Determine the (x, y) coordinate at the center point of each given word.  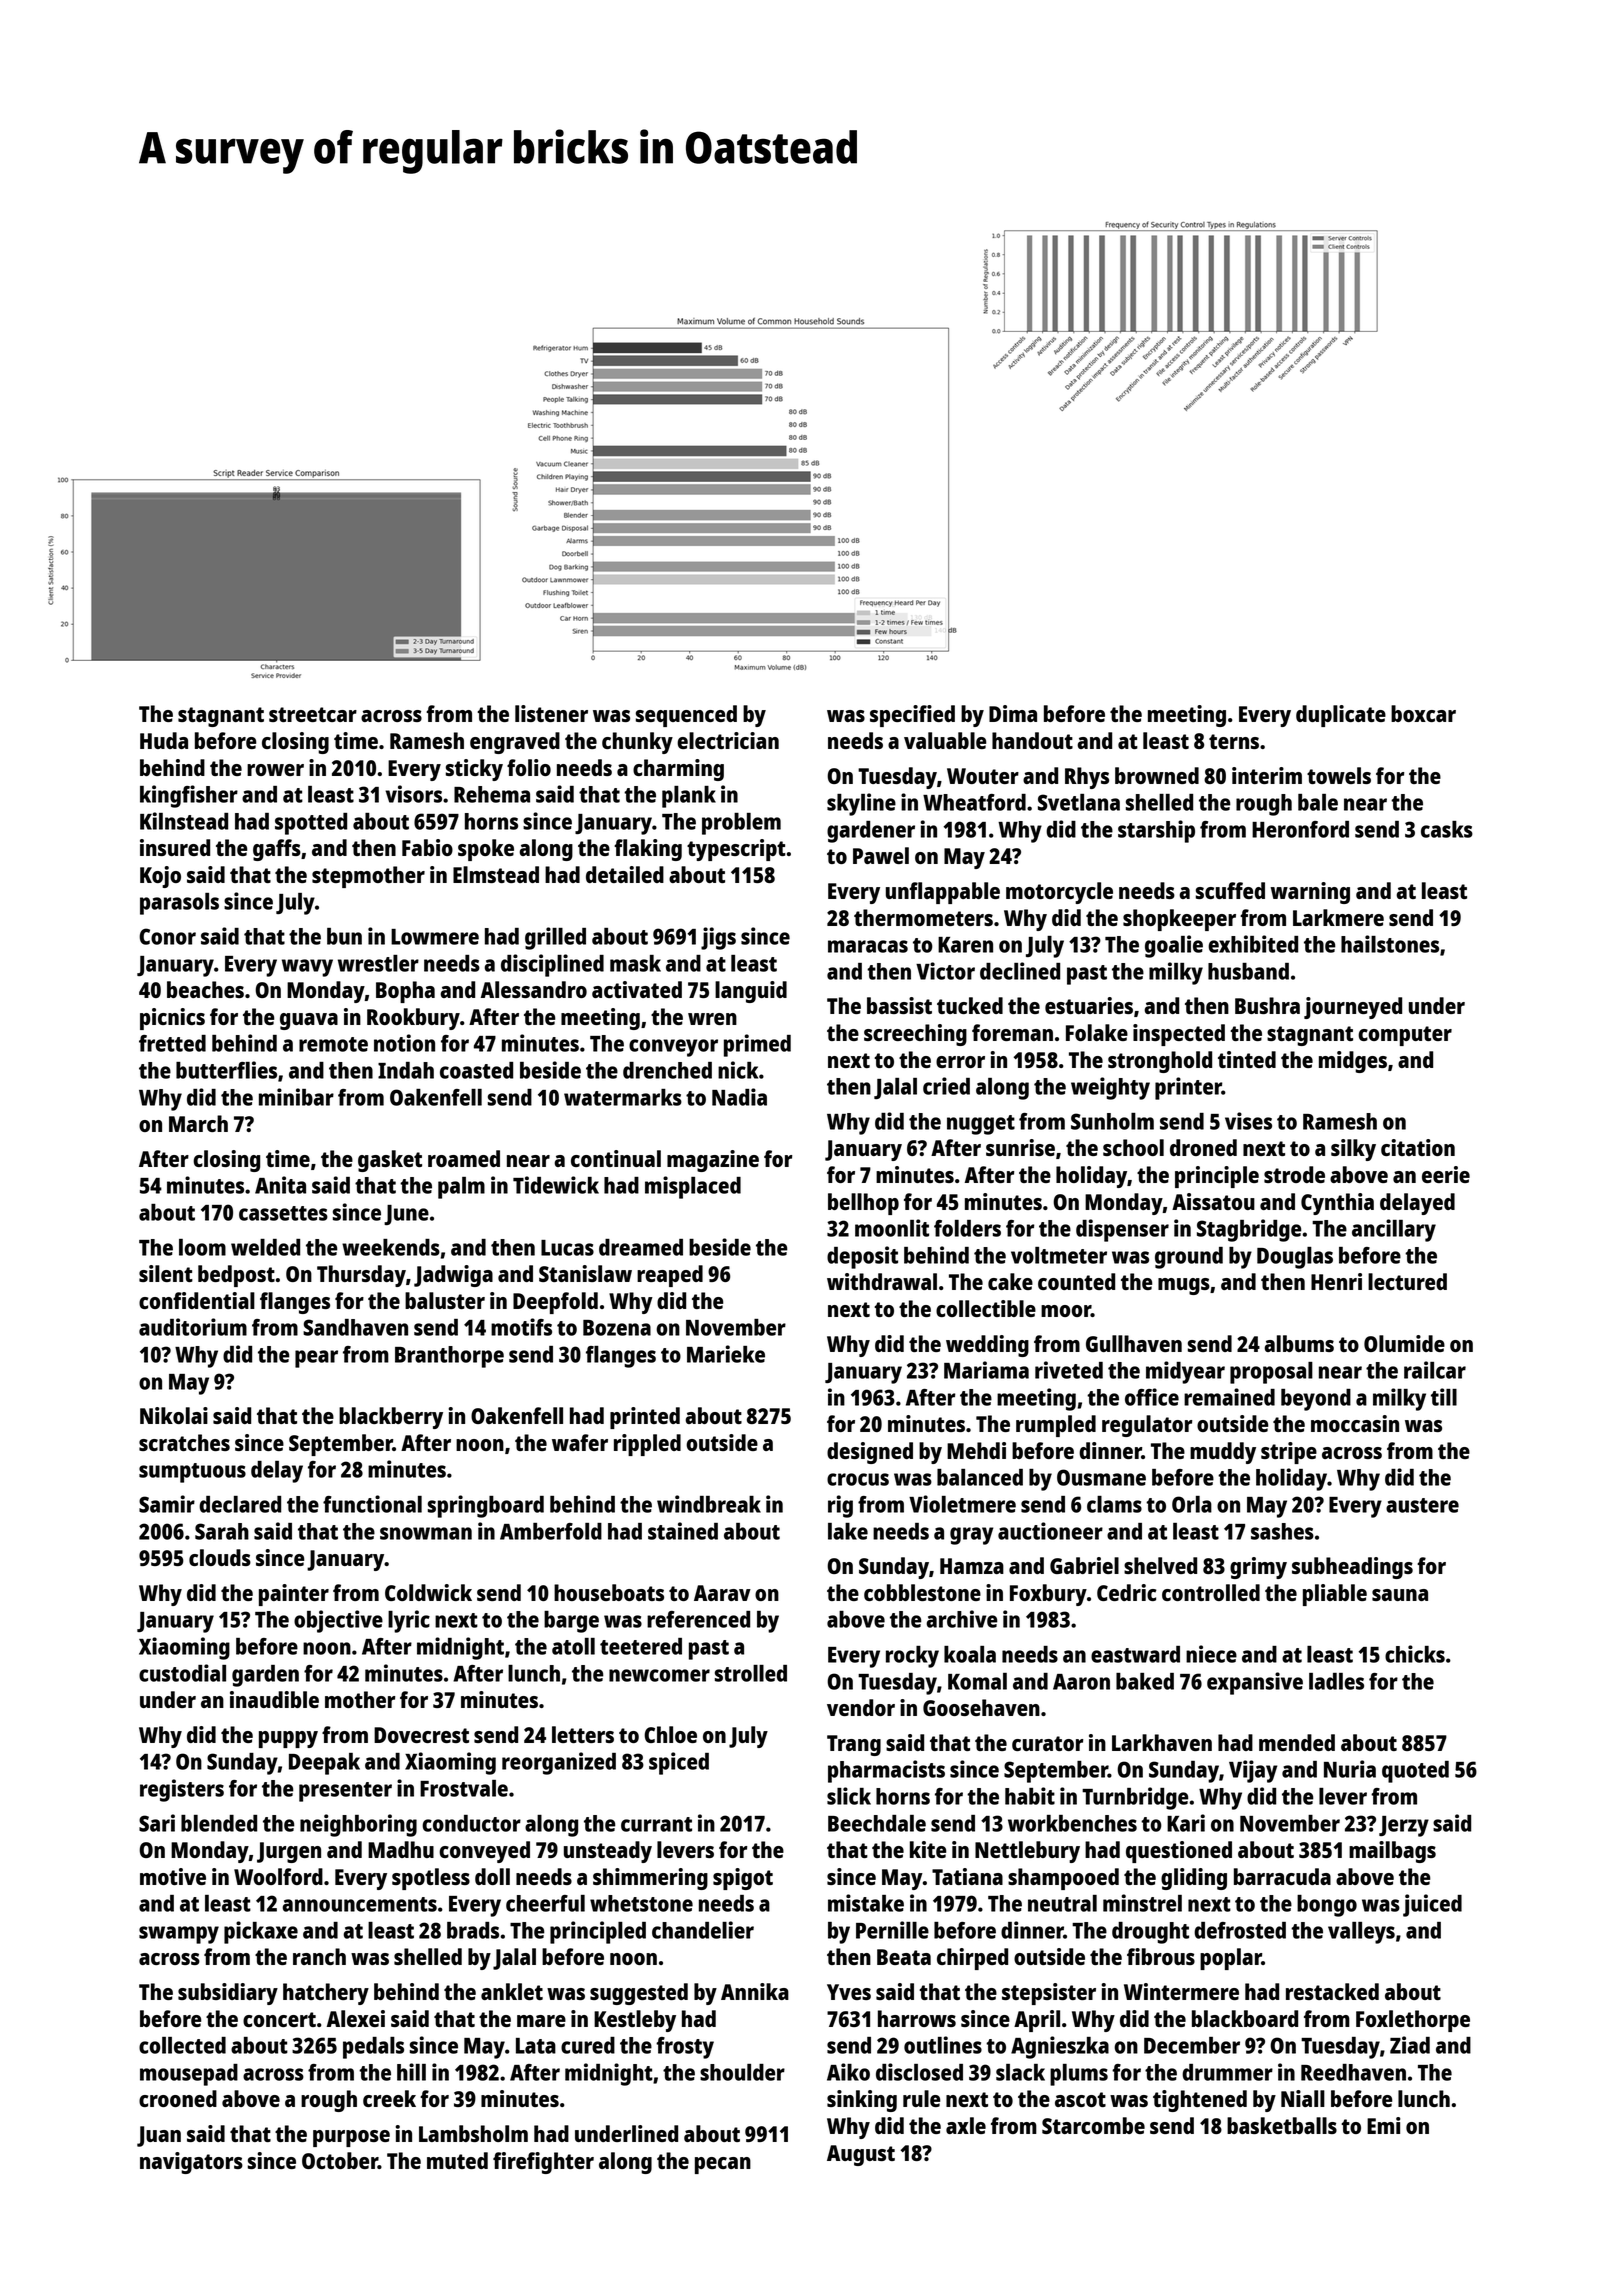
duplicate (1341, 716)
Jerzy (1404, 1826)
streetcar (313, 714)
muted (457, 2160)
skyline (861, 804)
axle (966, 2125)
